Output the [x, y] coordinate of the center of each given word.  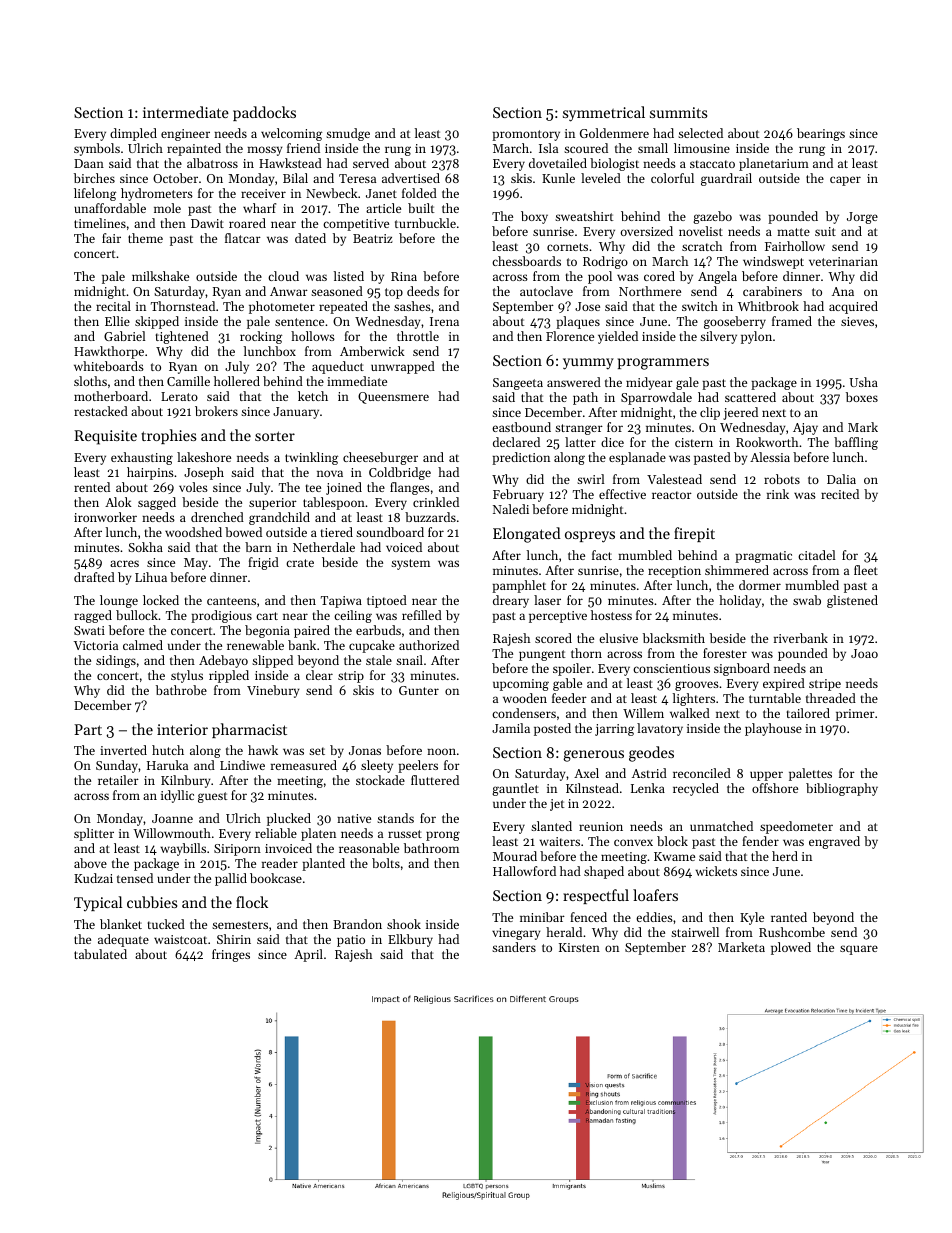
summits [678, 112]
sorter [275, 436]
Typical [98, 903]
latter [580, 442]
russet [405, 834]
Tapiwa [341, 602]
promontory [526, 135]
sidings [116, 661]
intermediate [186, 112]
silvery [718, 337]
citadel [817, 555]
